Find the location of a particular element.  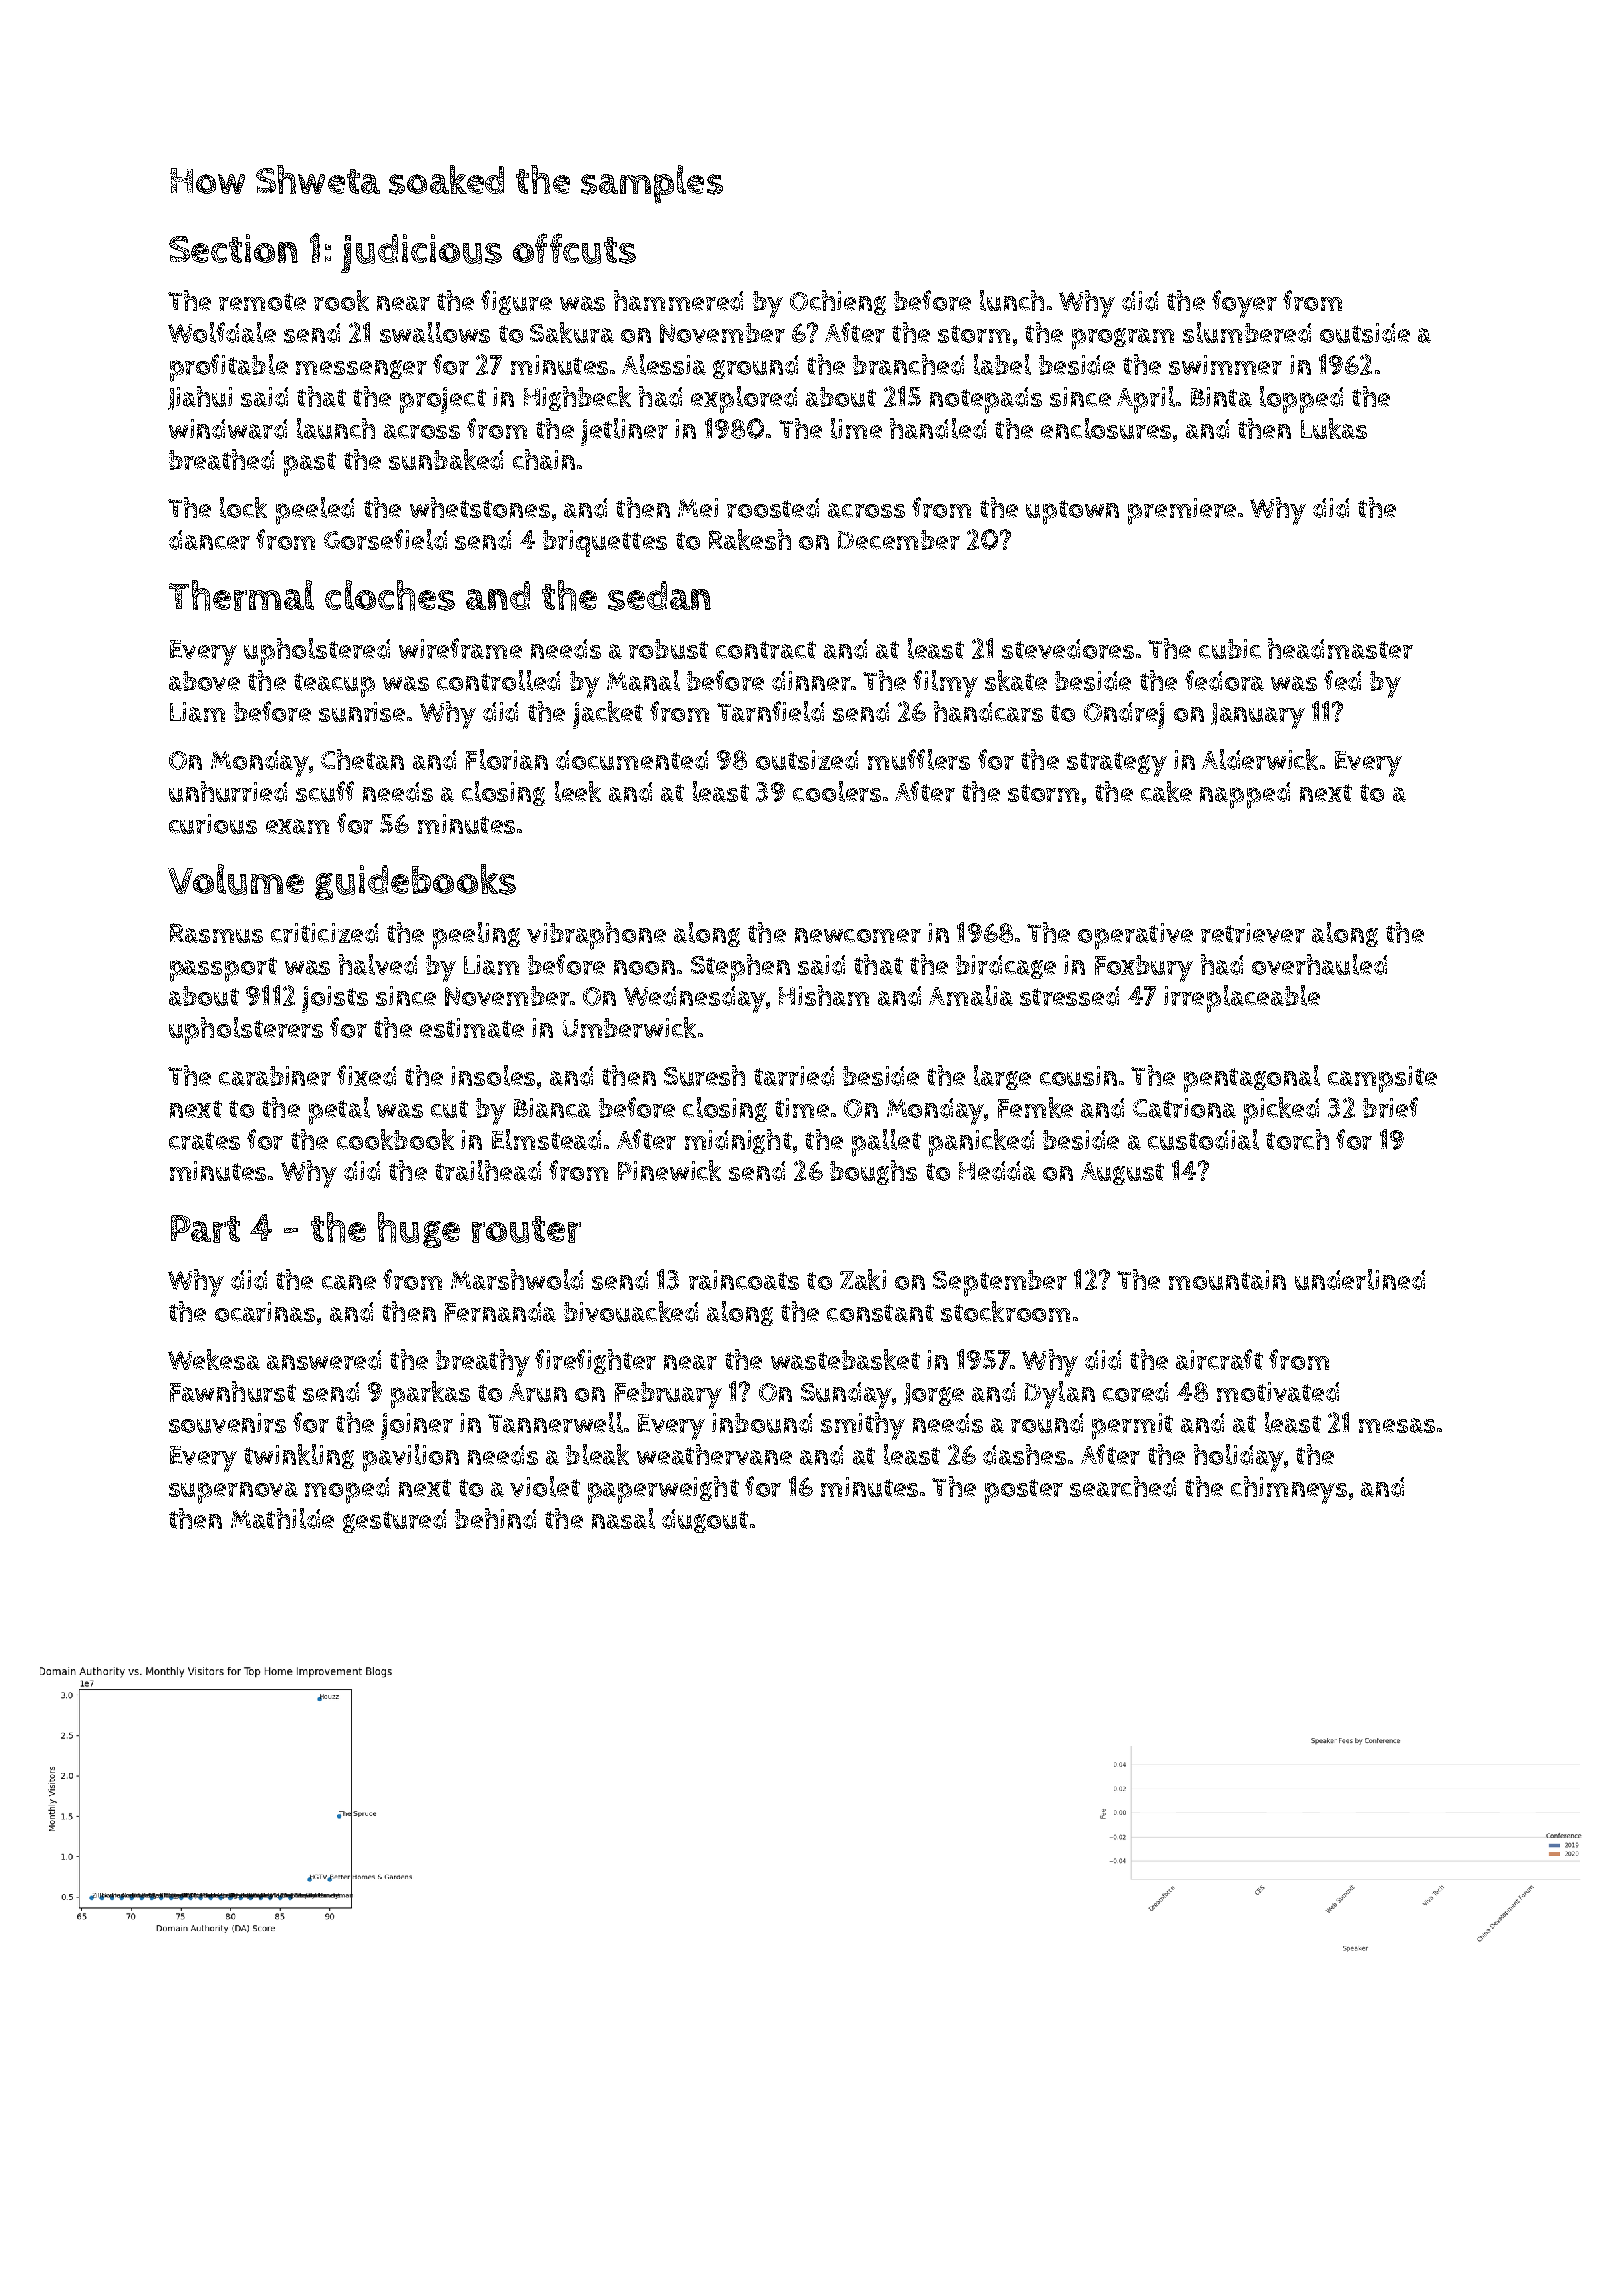

Stephen is located at coordinates (740, 968).
